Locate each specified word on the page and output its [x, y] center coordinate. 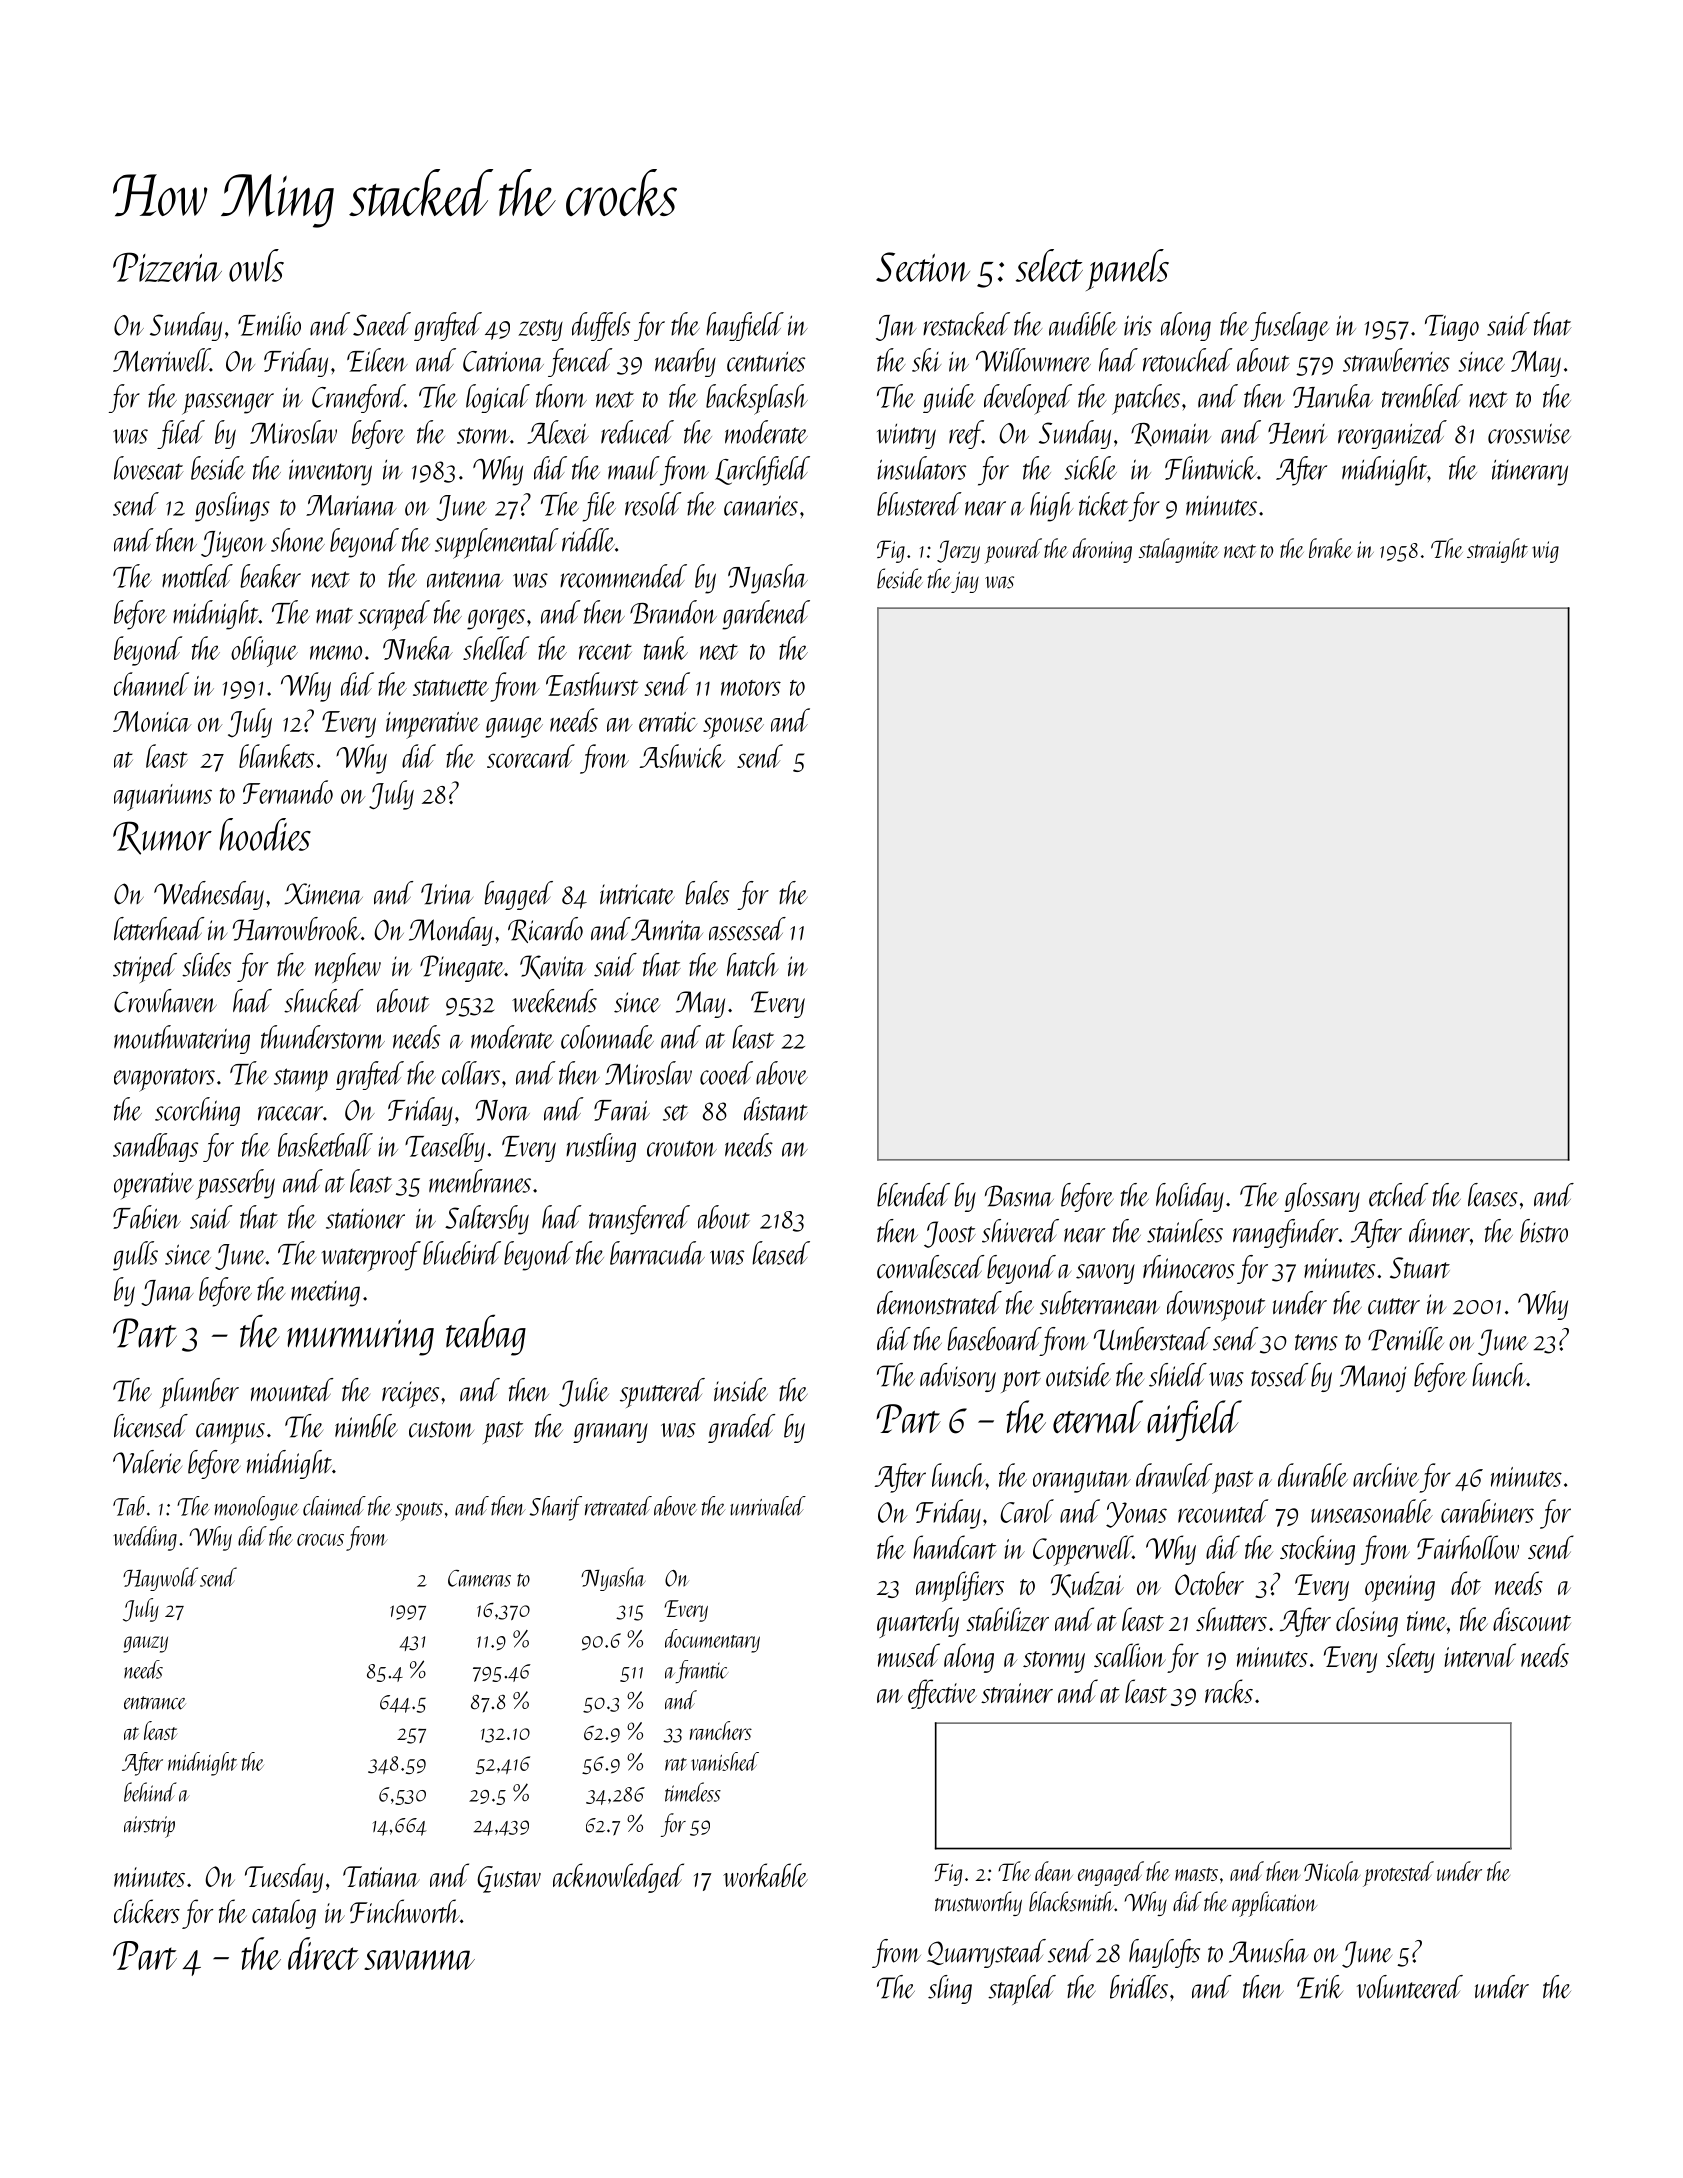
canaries [761, 505]
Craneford [358, 398]
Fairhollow [1468, 1547]
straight [1497, 550]
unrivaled [768, 1506]
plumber [199, 1393]
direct [323, 1953]
